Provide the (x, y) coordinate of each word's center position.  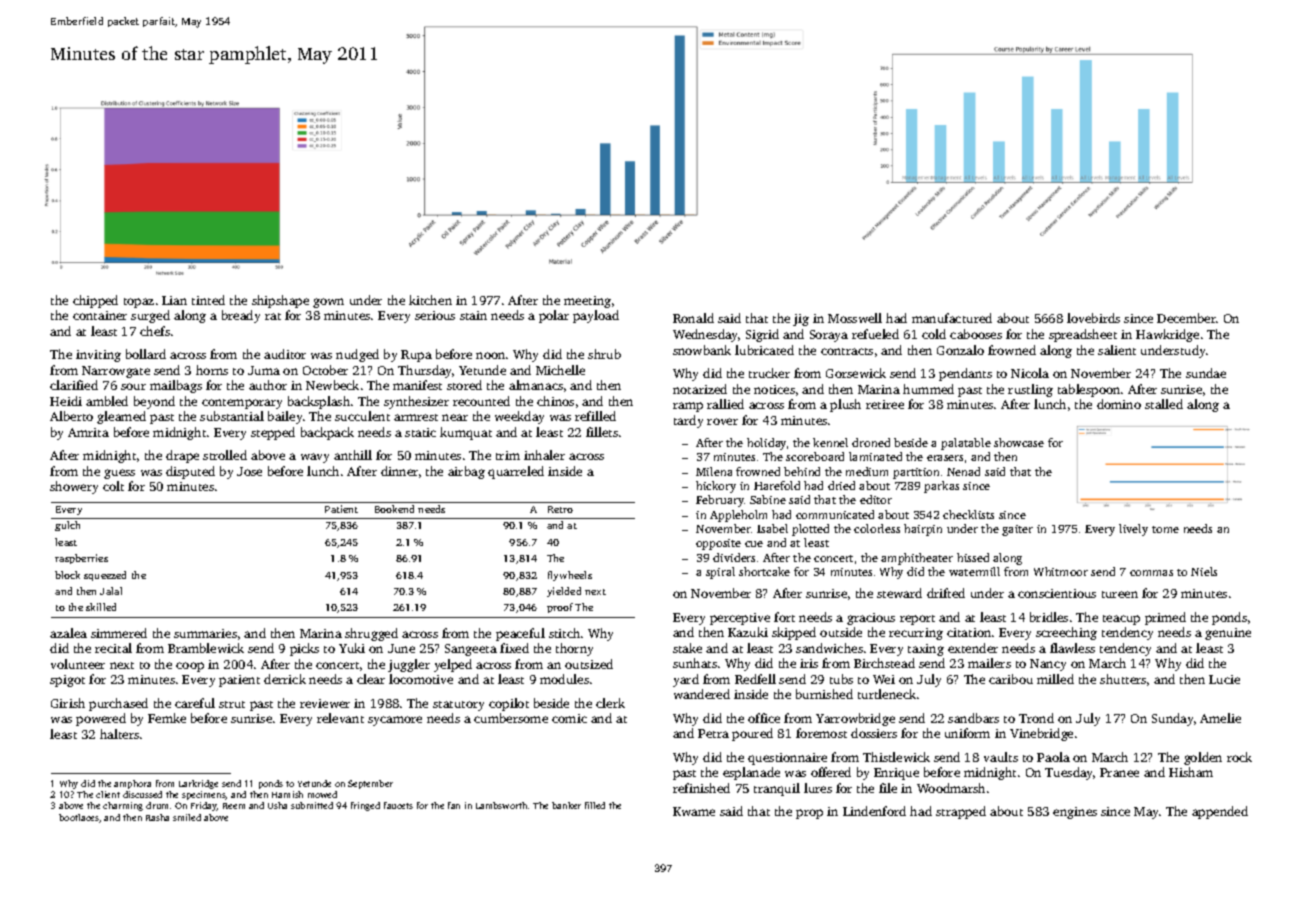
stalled (1164, 404)
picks (304, 649)
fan (454, 805)
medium (867, 471)
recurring (916, 634)
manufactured (952, 318)
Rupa (416, 356)
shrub (604, 354)
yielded (564, 592)
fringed (365, 806)
